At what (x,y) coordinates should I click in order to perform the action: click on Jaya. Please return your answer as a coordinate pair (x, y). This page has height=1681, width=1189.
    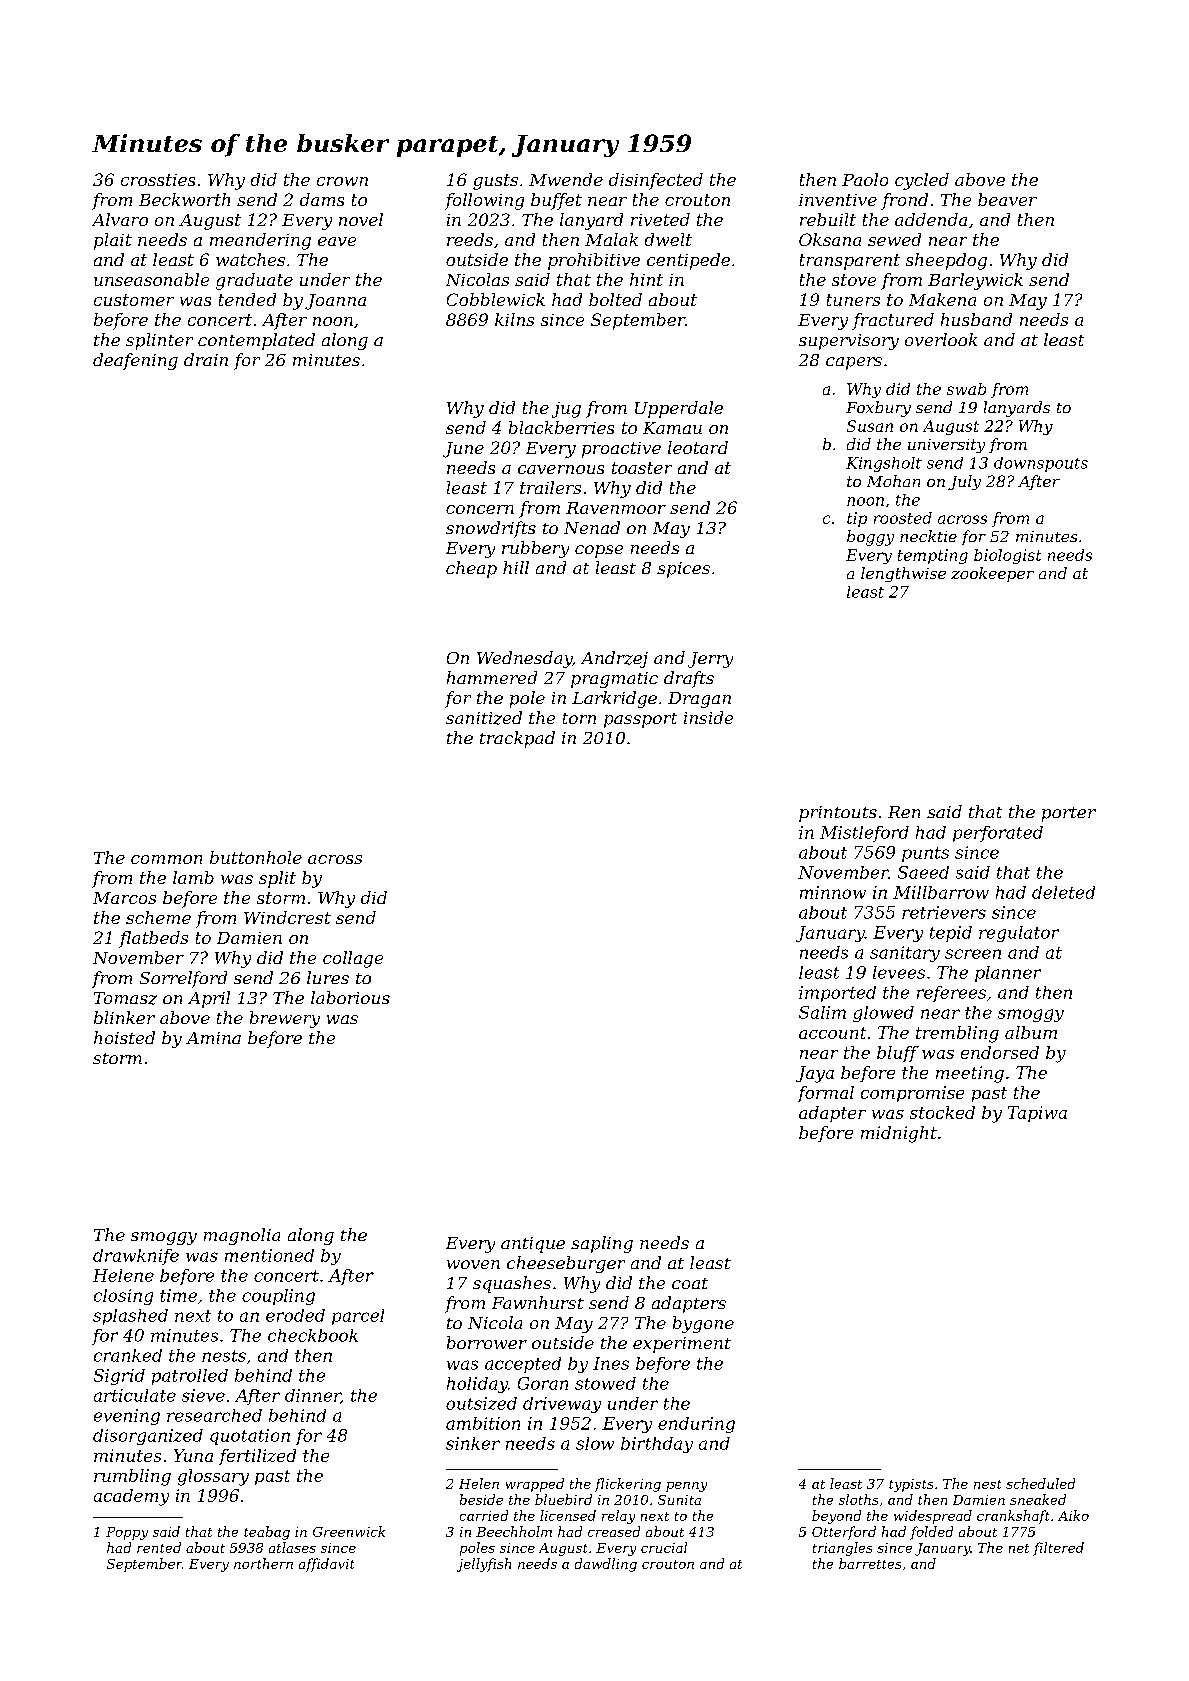
    Looking at the image, I should click on (815, 1074).
